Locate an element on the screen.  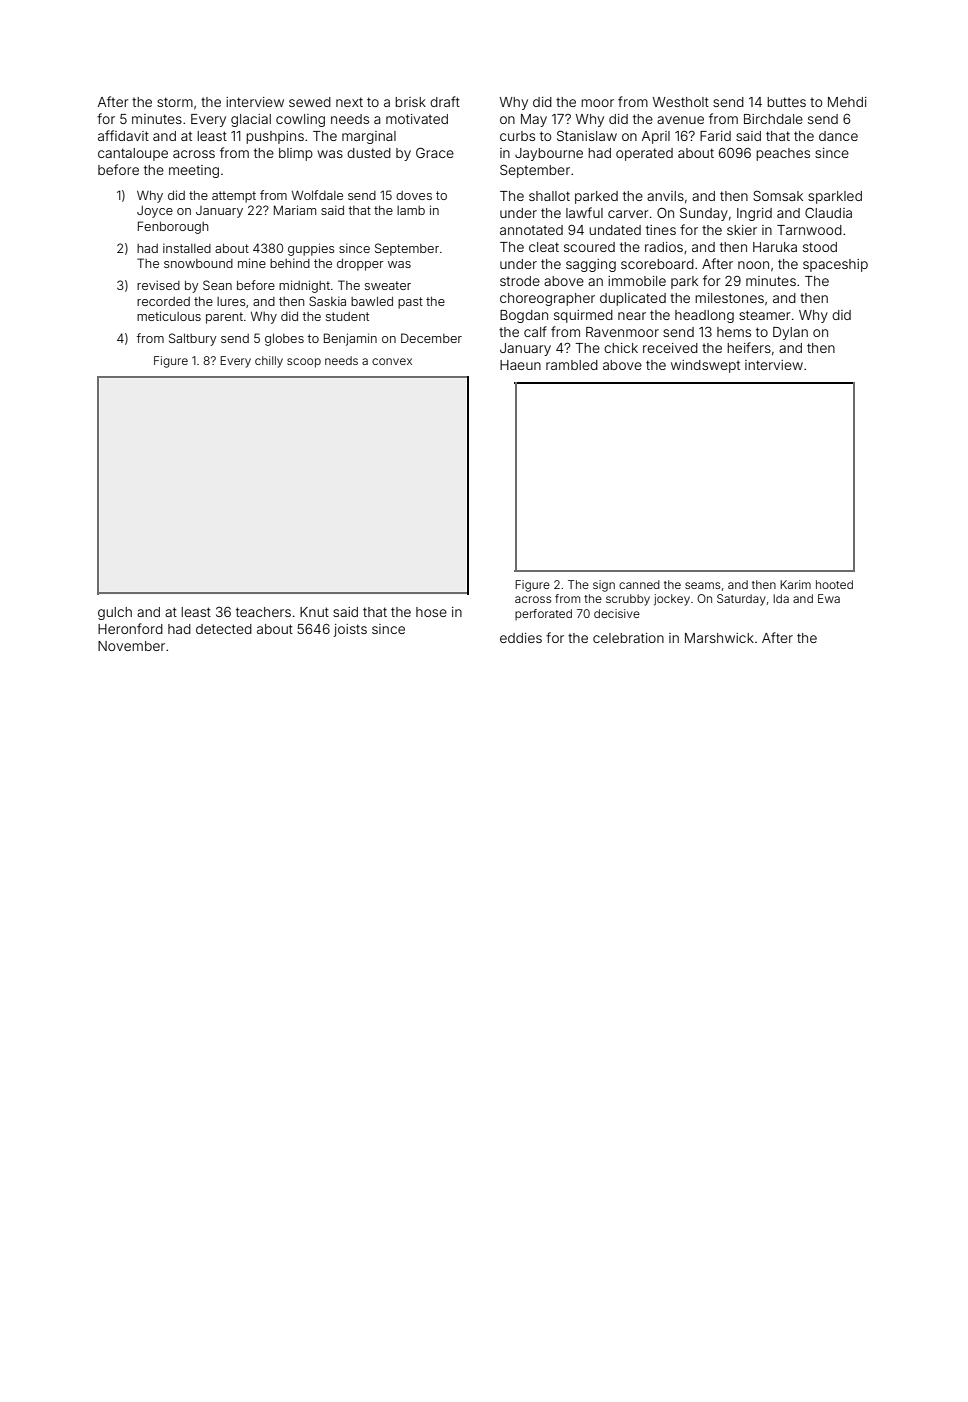
peaches is located at coordinates (783, 154).
